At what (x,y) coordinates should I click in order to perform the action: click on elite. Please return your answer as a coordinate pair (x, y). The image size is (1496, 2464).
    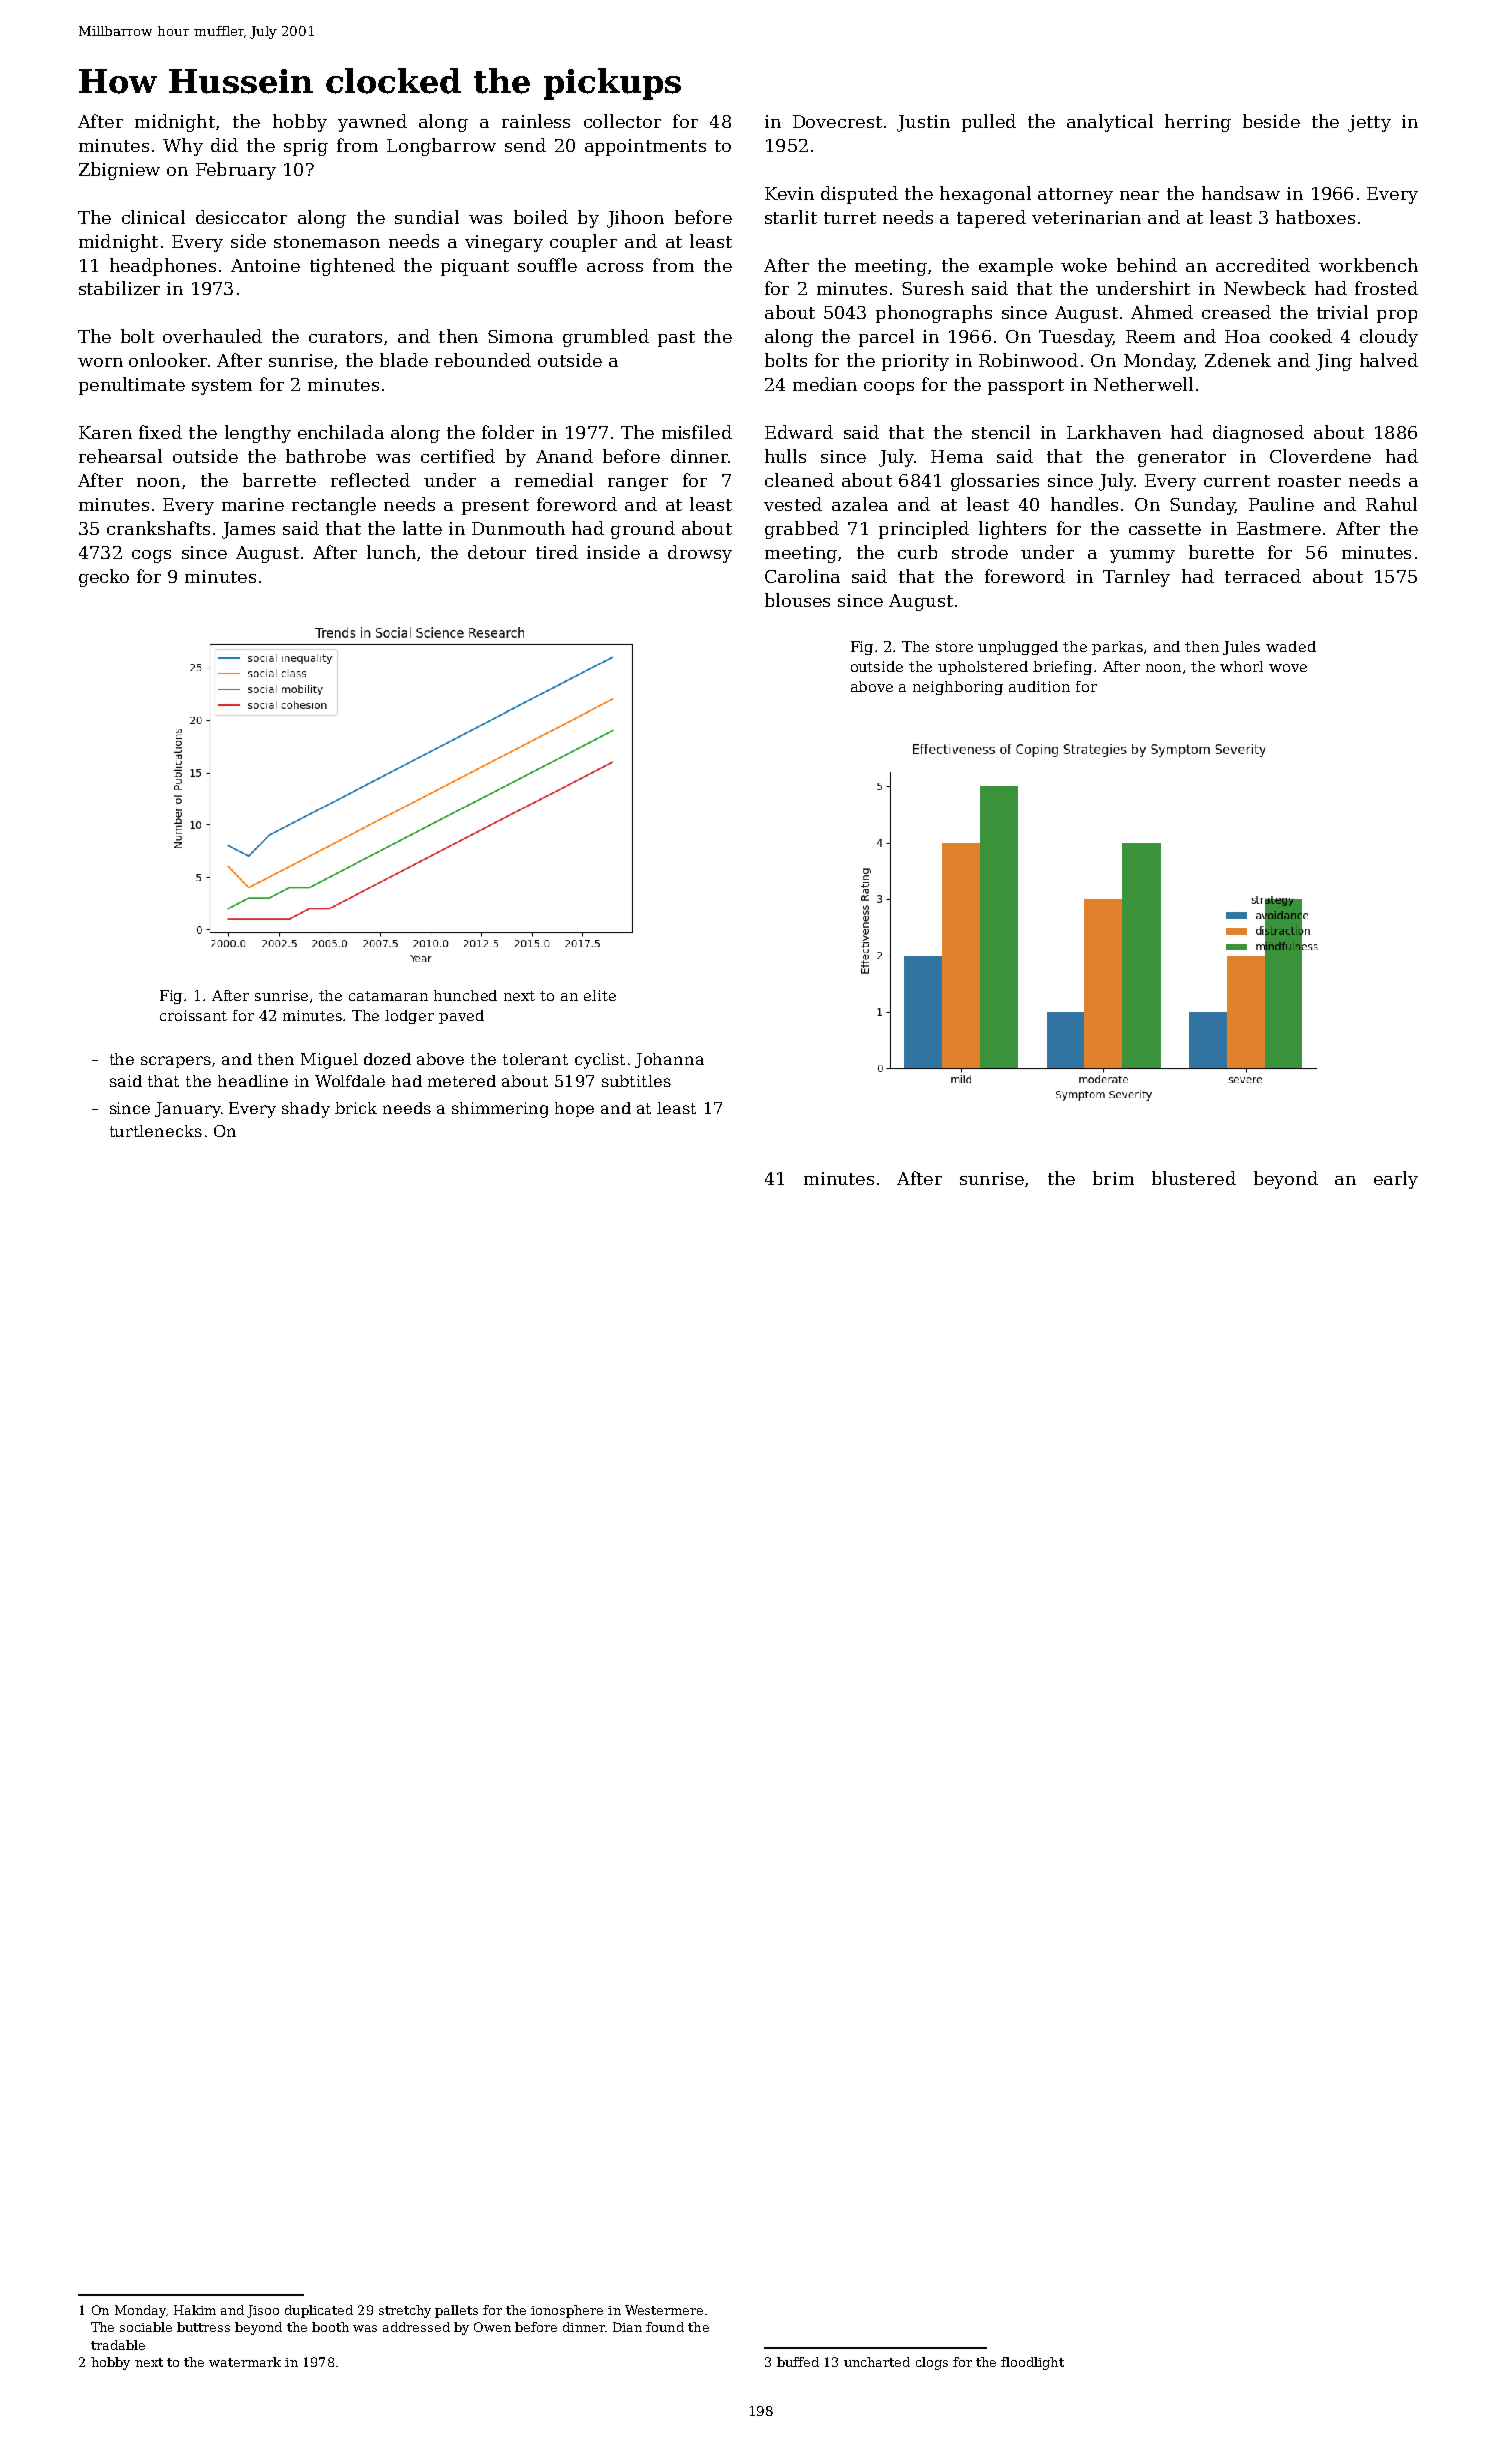
    Looking at the image, I should click on (600, 995).
